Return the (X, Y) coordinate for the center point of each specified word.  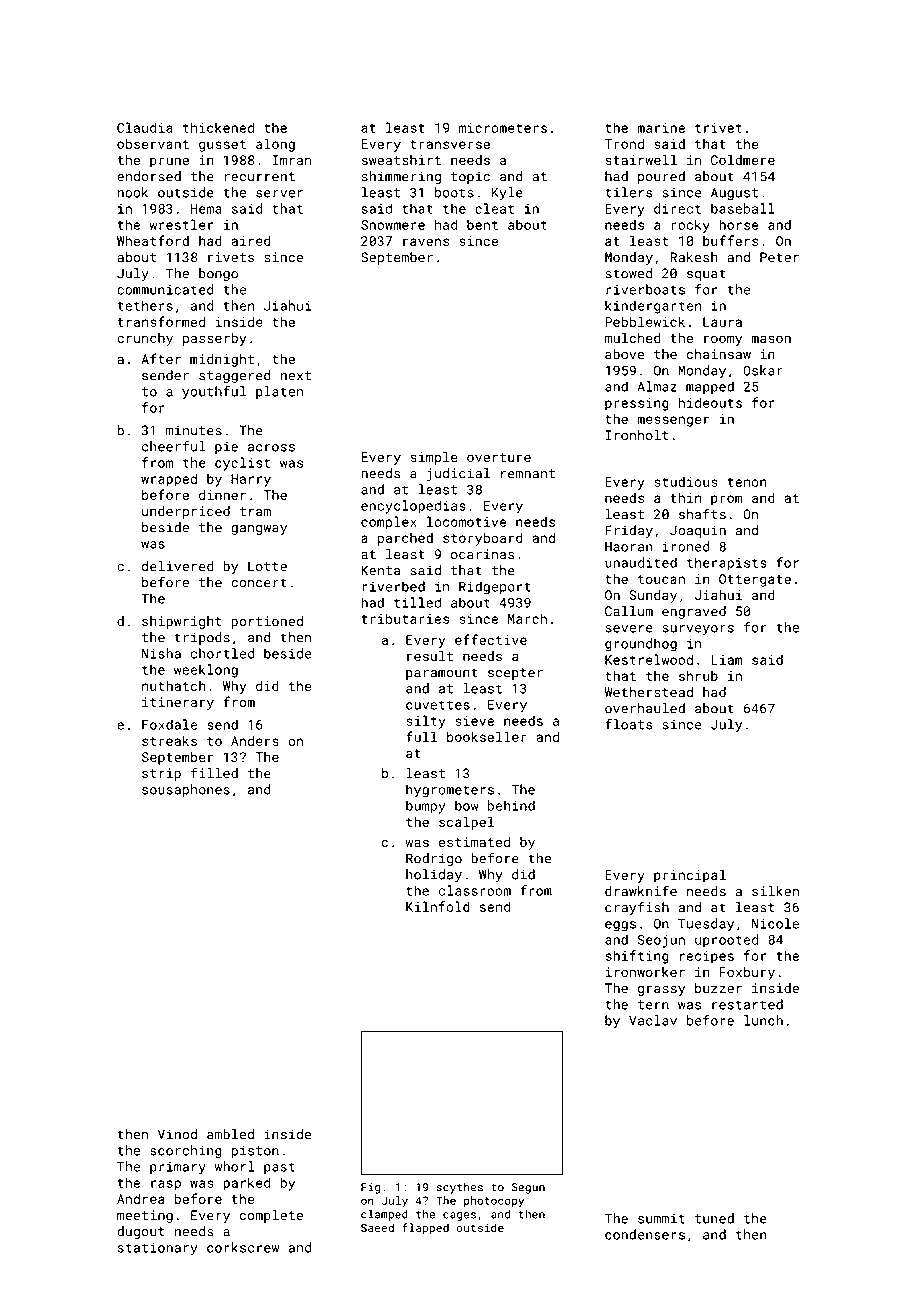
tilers (629, 192)
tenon (747, 482)
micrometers (503, 128)
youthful (214, 393)
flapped (425, 1229)
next (295, 376)
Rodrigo (434, 859)
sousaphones (186, 790)
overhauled (645, 708)
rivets (231, 257)
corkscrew (243, 1247)
